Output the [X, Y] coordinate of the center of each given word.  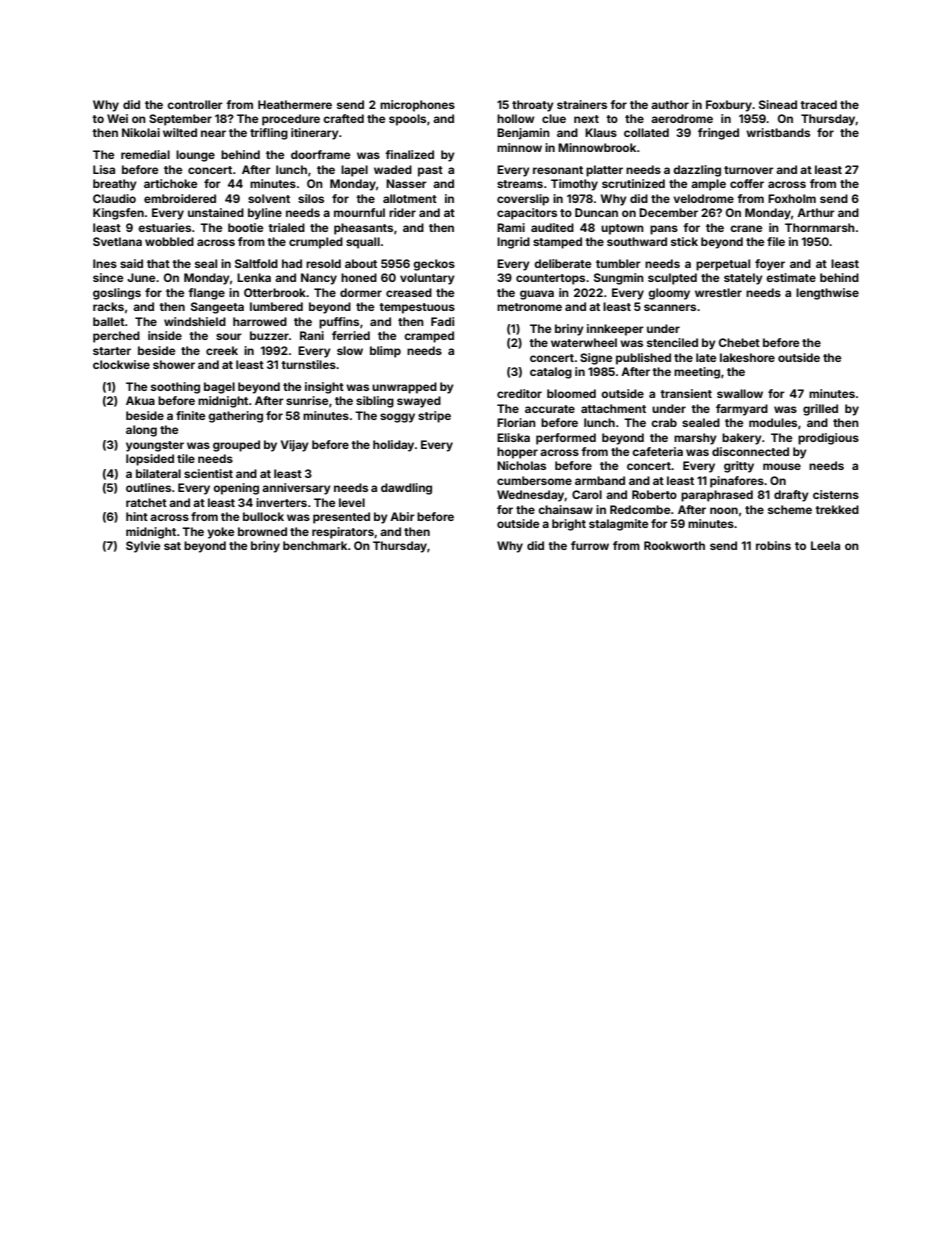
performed [566, 439]
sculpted [672, 279]
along [141, 431]
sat [172, 546]
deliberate [563, 263]
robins [773, 545]
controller [195, 104]
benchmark [315, 545]
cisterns [836, 494]
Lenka [254, 277]
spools [407, 120]
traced [818, 104]
